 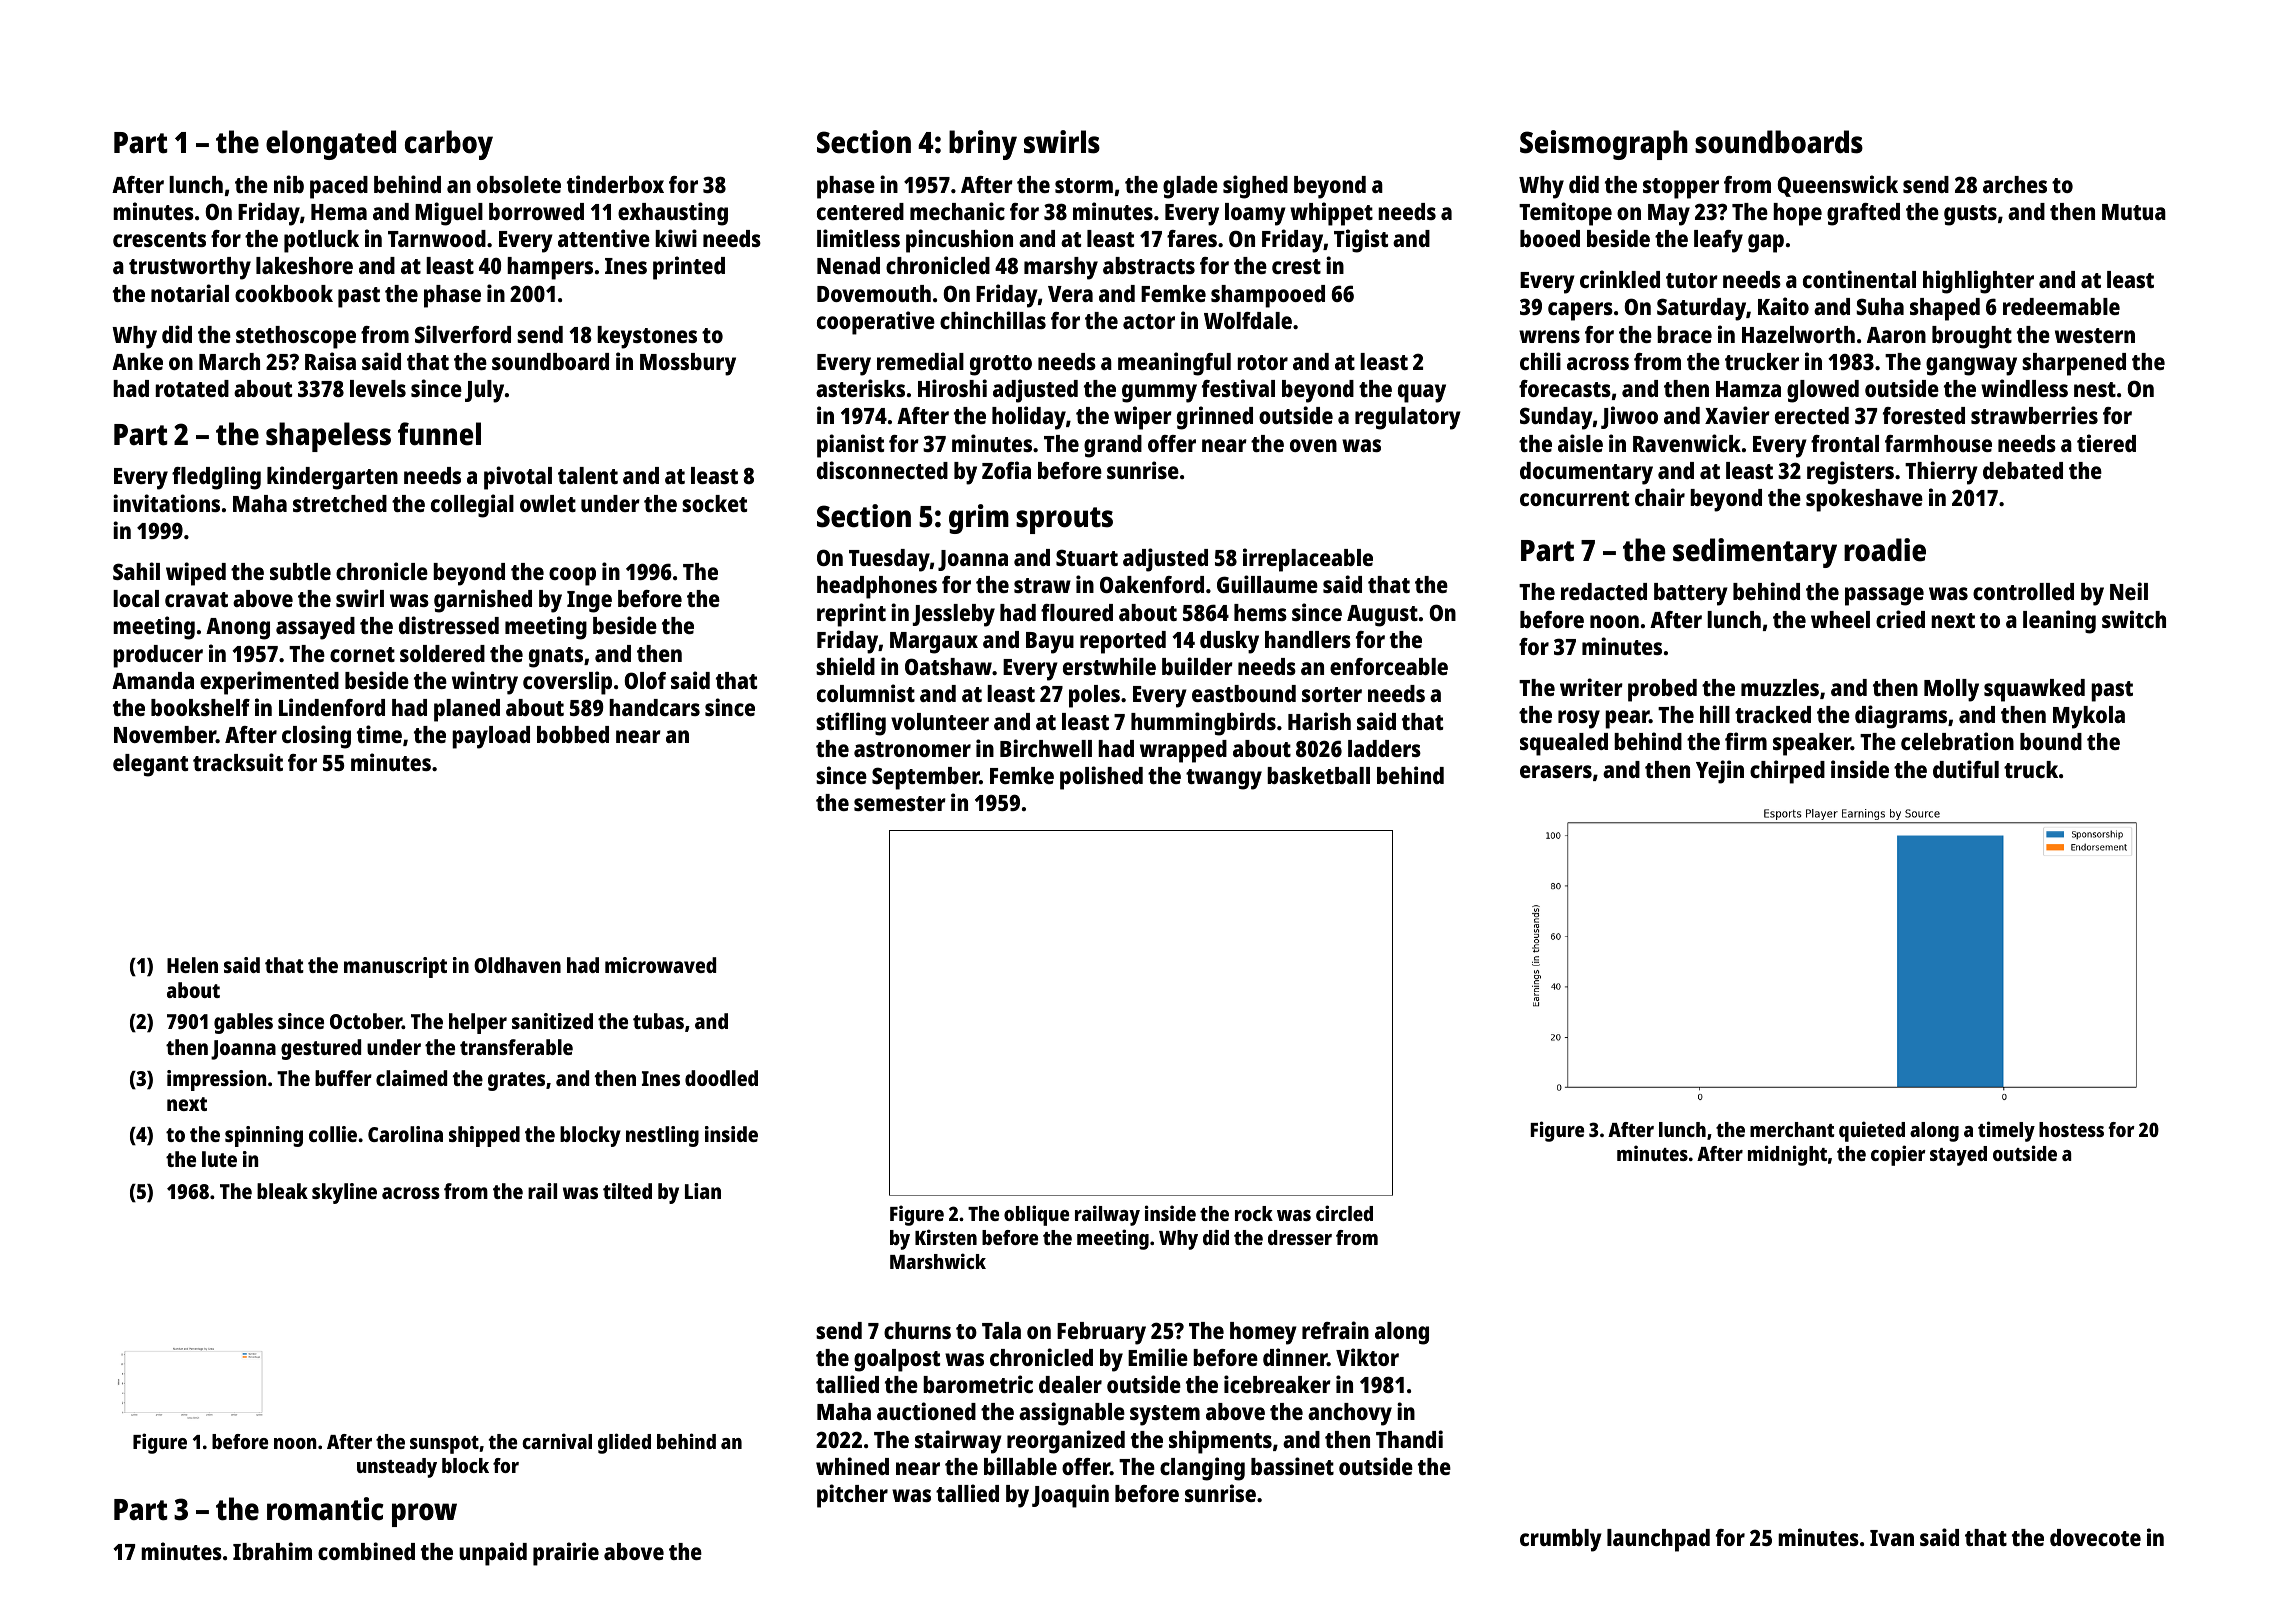 What do you see at coordinates (1684, 334) in the page?
I see `brace` at bounding box center [1684, 334].
